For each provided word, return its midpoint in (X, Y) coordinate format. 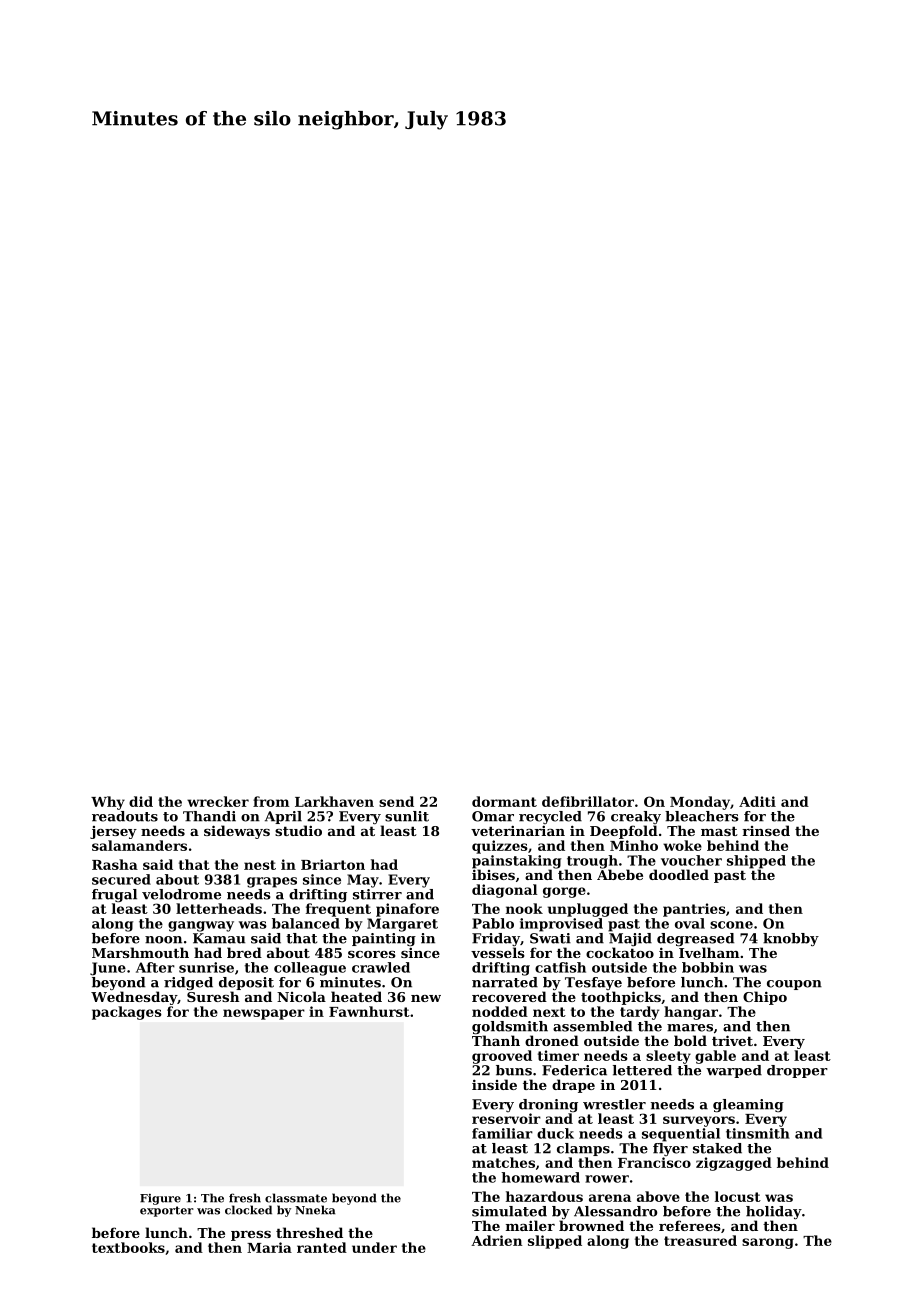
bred (244, 952)
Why (108, 803)
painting (384, 939)
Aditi (757, 801)
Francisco (654, 1162)
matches (503, 1162)
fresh (245, 1198)
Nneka (315, 1210)
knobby (791, 939)
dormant (504, 801)
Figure (160, 1199)
